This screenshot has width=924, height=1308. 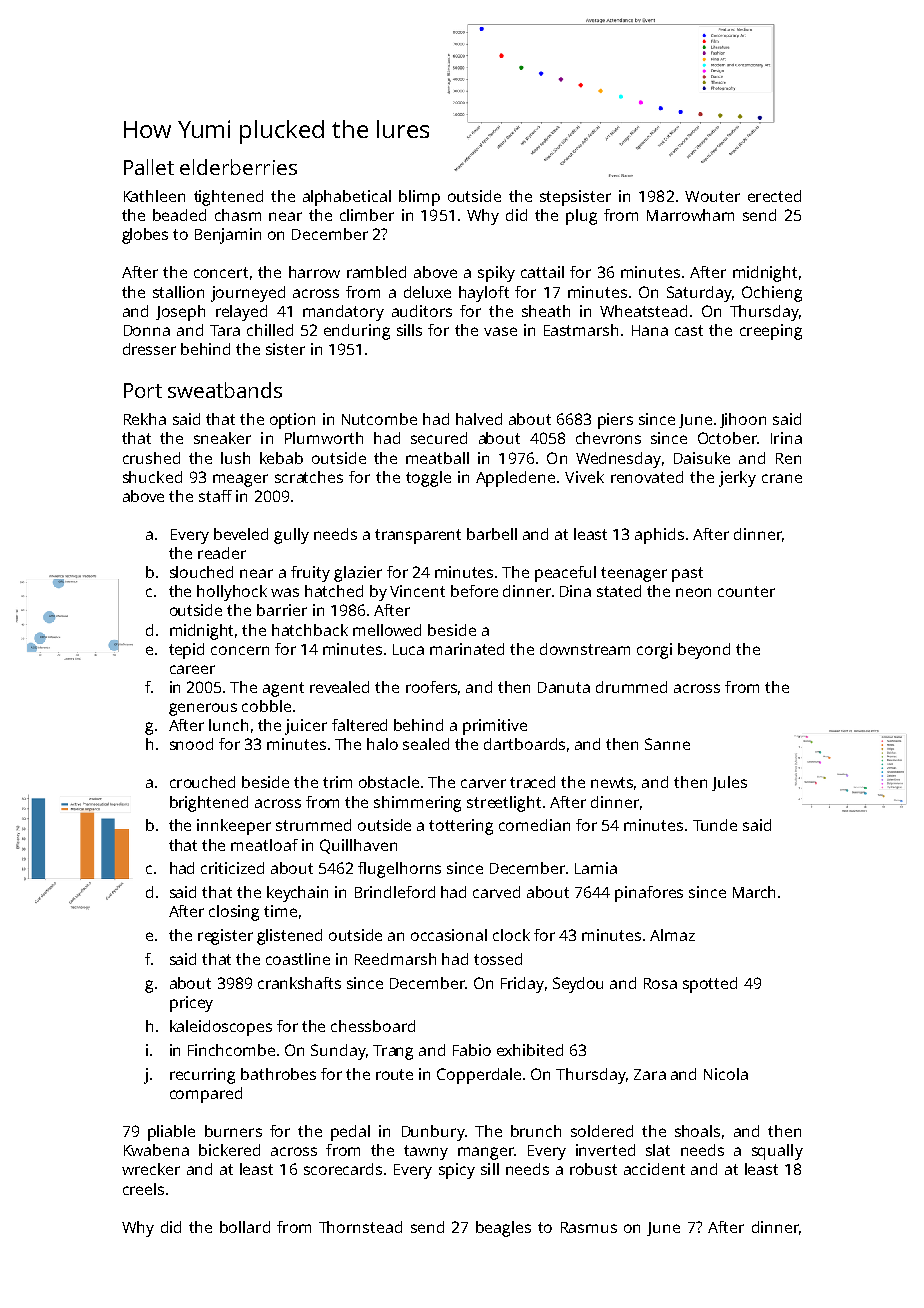 I want to click on Nutcombe, so click(x=379, y=419).
